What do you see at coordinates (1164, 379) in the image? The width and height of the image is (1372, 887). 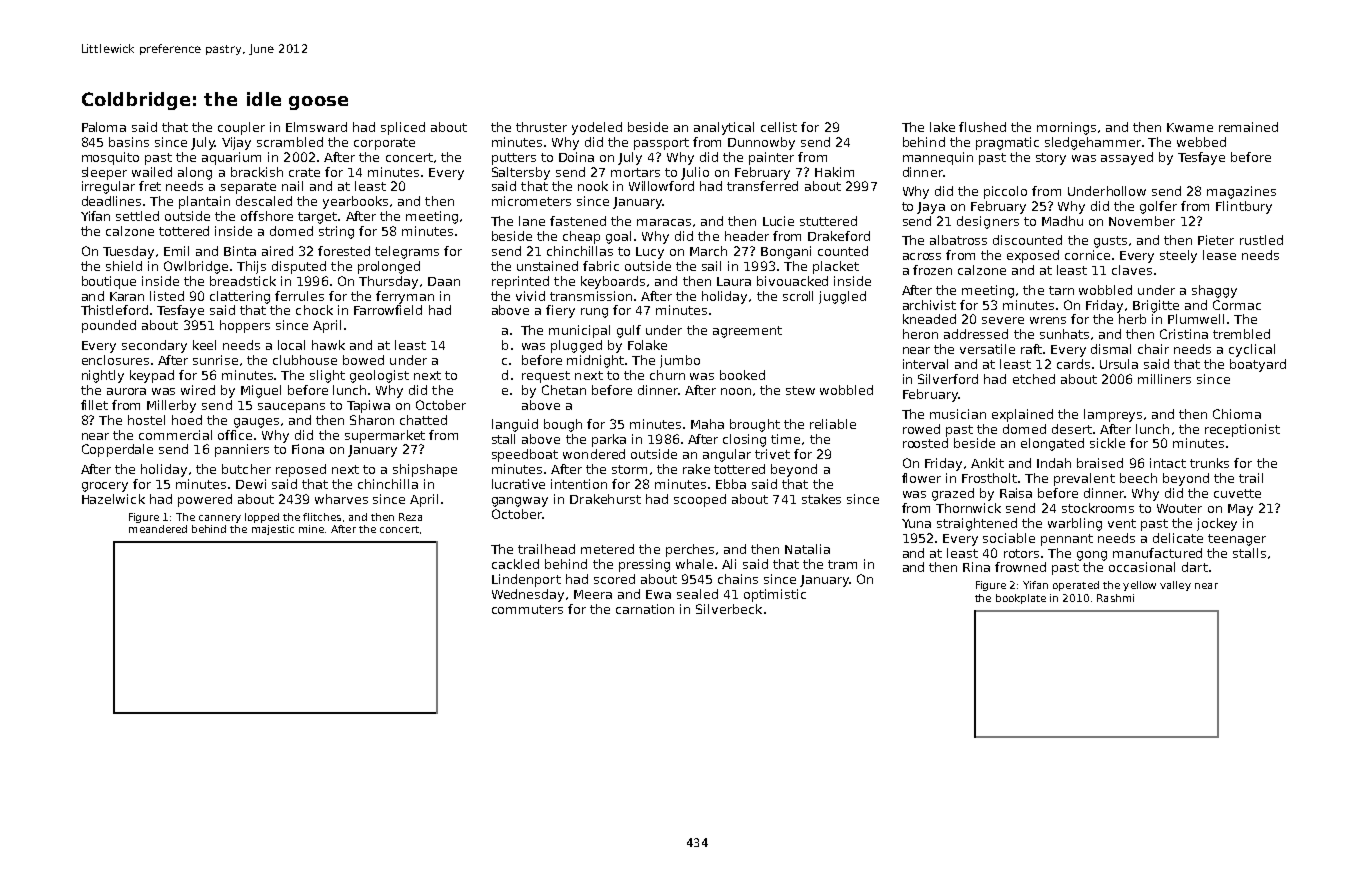 I see `milliners` at bounding box center [1164, 379].
